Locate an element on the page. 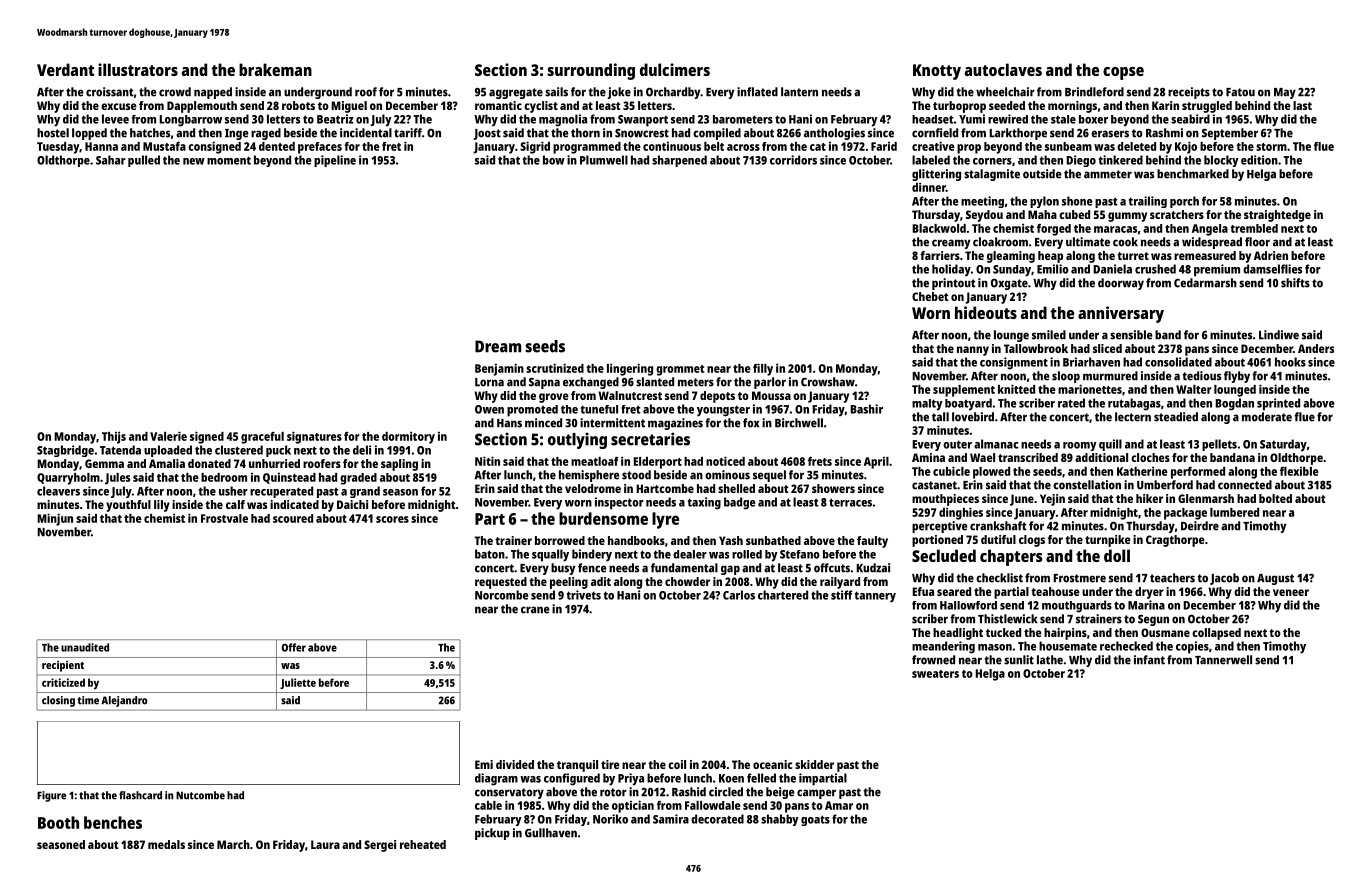  moderate is located at coordinates (1267, 417).
